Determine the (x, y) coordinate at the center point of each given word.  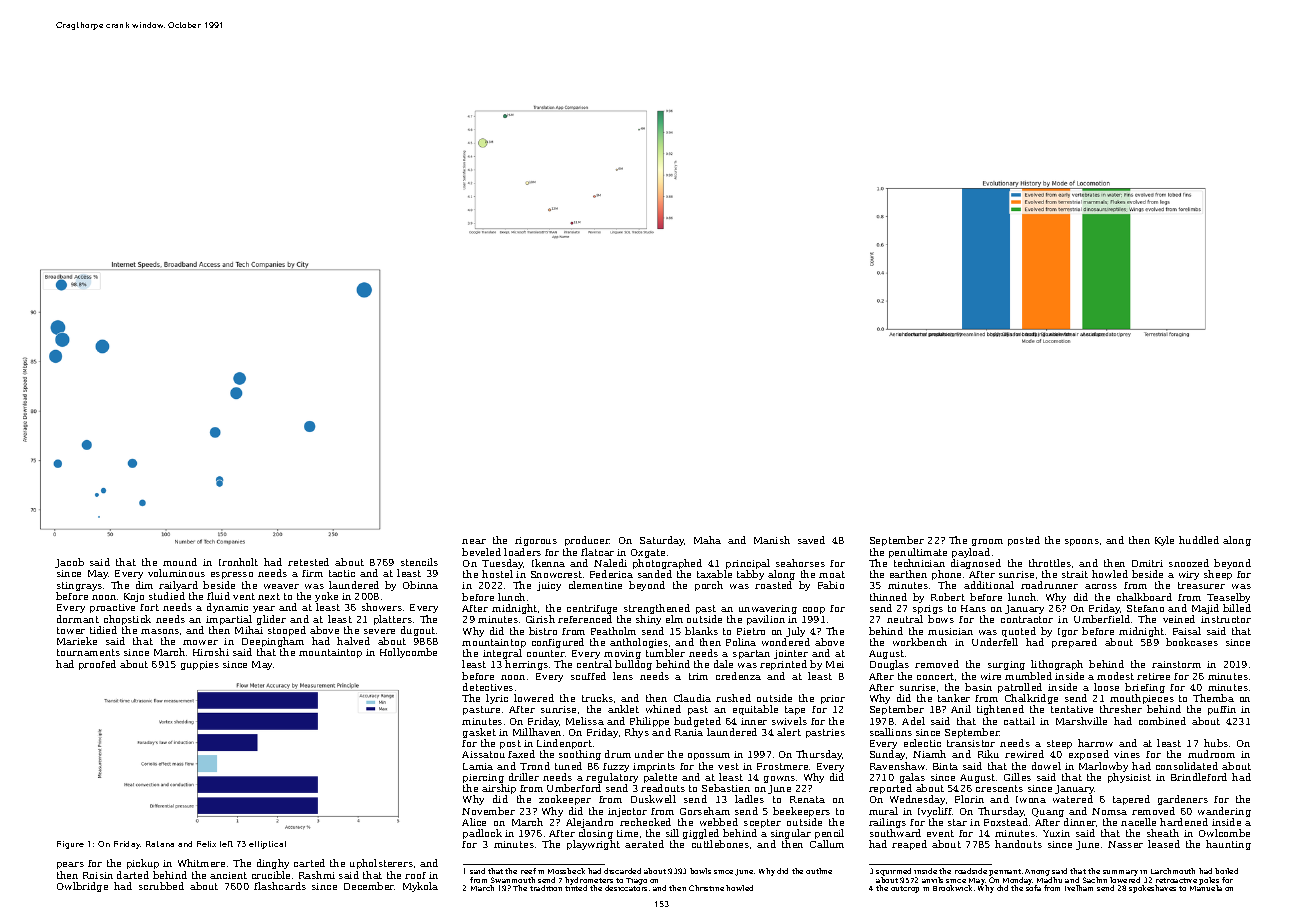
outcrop (905, 889)
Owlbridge (82, 887)
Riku (988, 754)
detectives (488, 687)
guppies (200, 665)
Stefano (1145, 608)
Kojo (134, 597)
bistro (543, 631)
